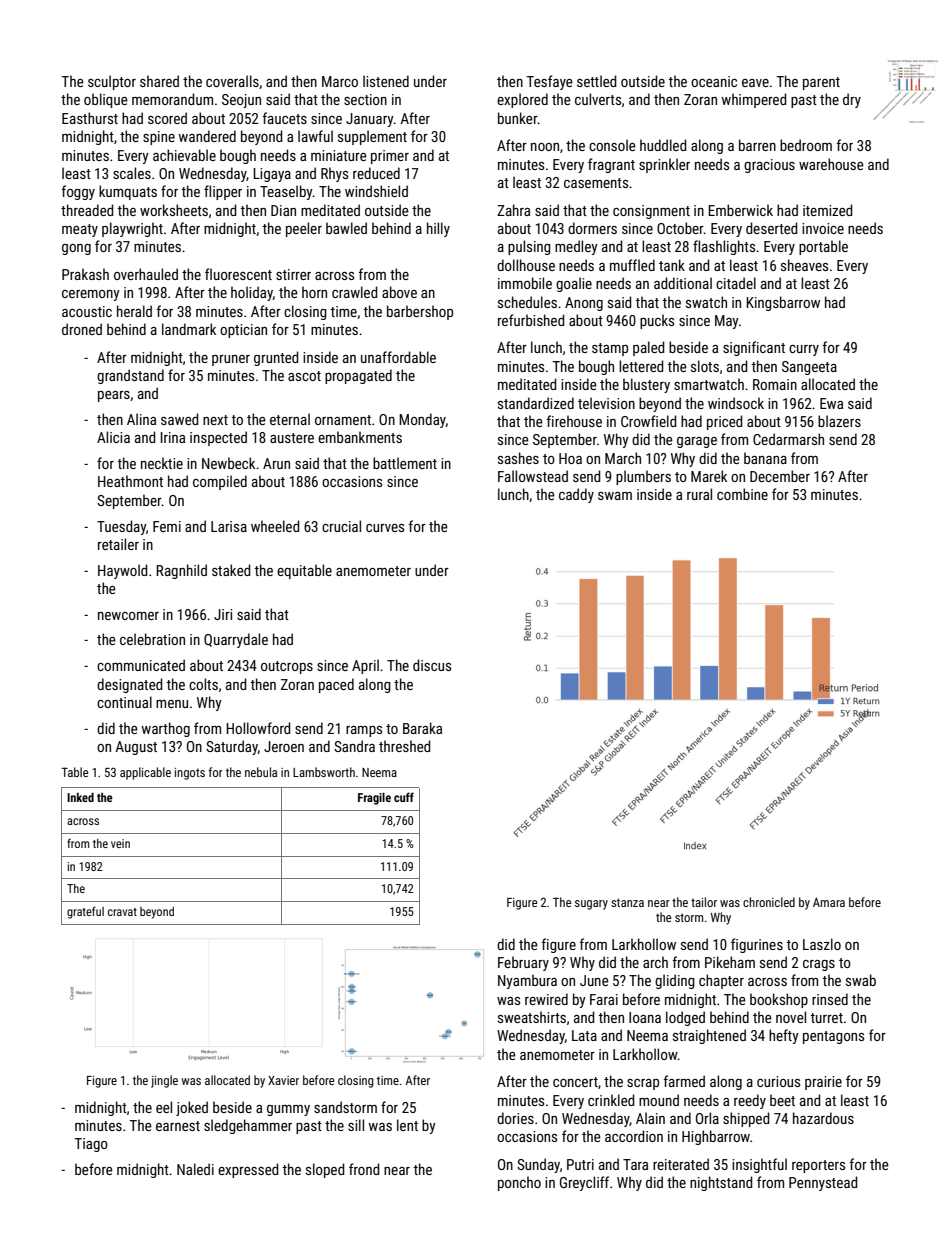 The width and height of the document is (952, 1233). What do you see at coordinates (258, 728) in the document?
I see `Hollowford` at bounding box center [258, 728].
